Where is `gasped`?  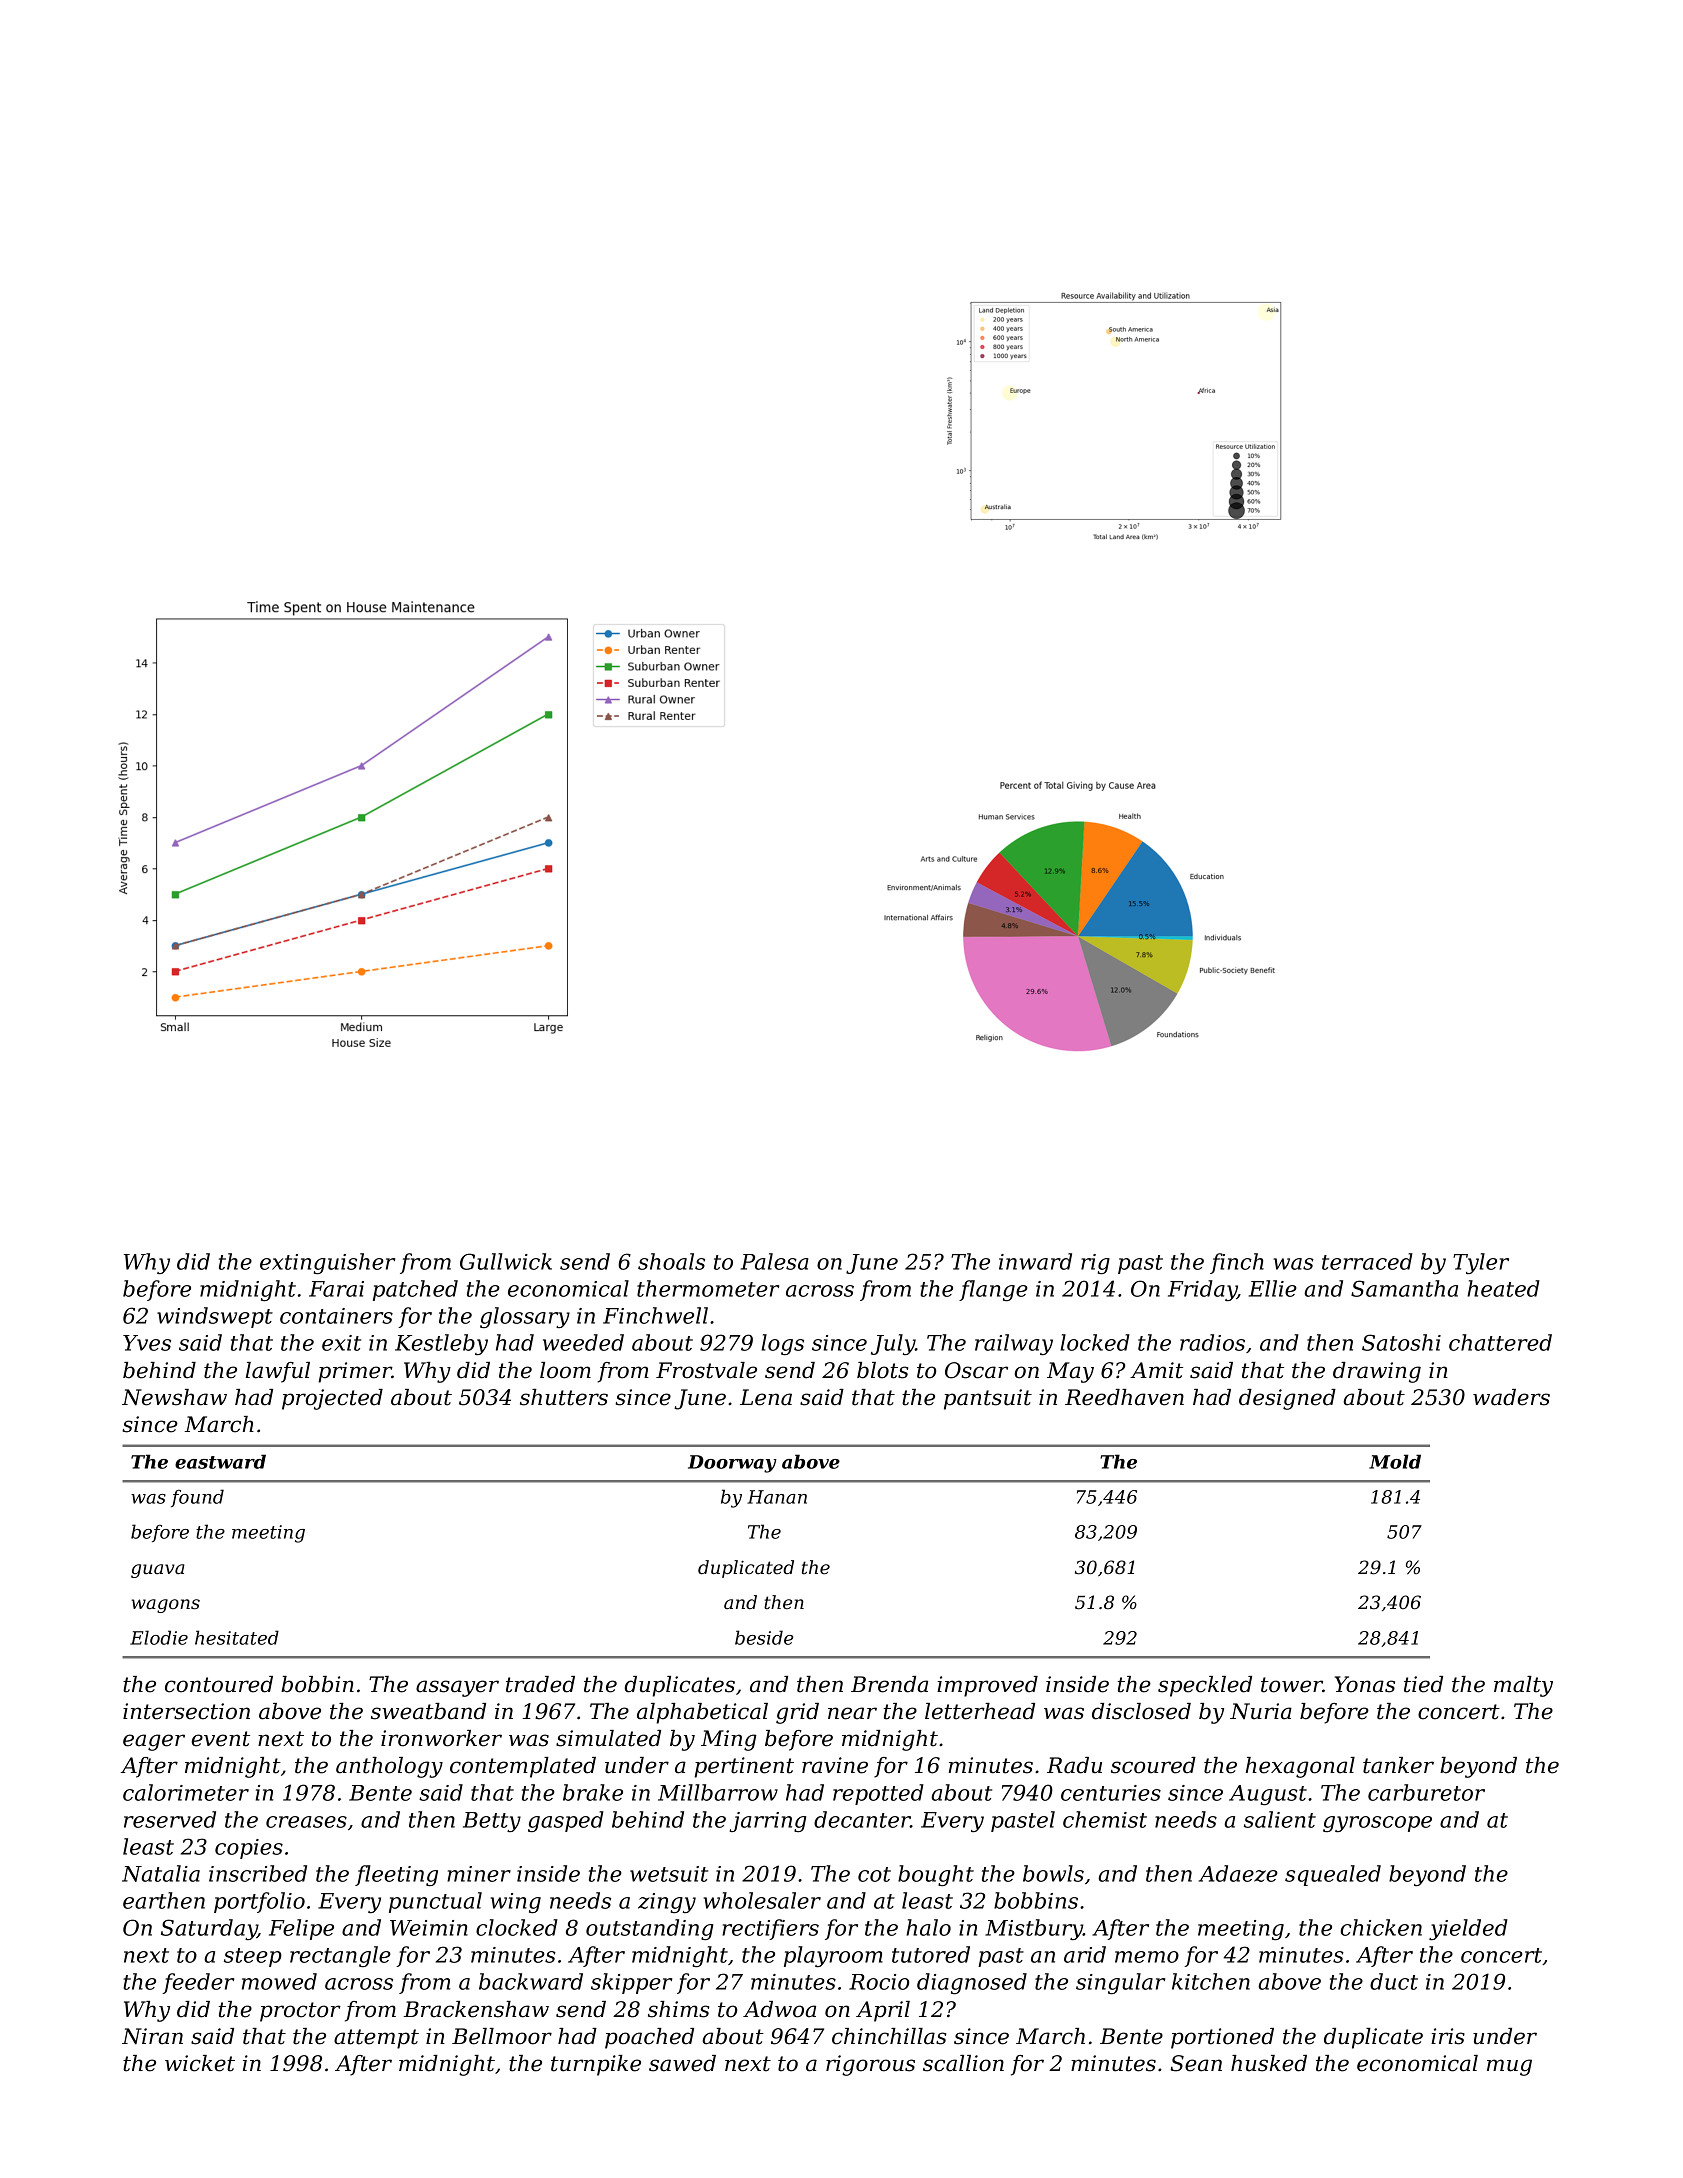
gasped is located at coordinates (566, 1821).
